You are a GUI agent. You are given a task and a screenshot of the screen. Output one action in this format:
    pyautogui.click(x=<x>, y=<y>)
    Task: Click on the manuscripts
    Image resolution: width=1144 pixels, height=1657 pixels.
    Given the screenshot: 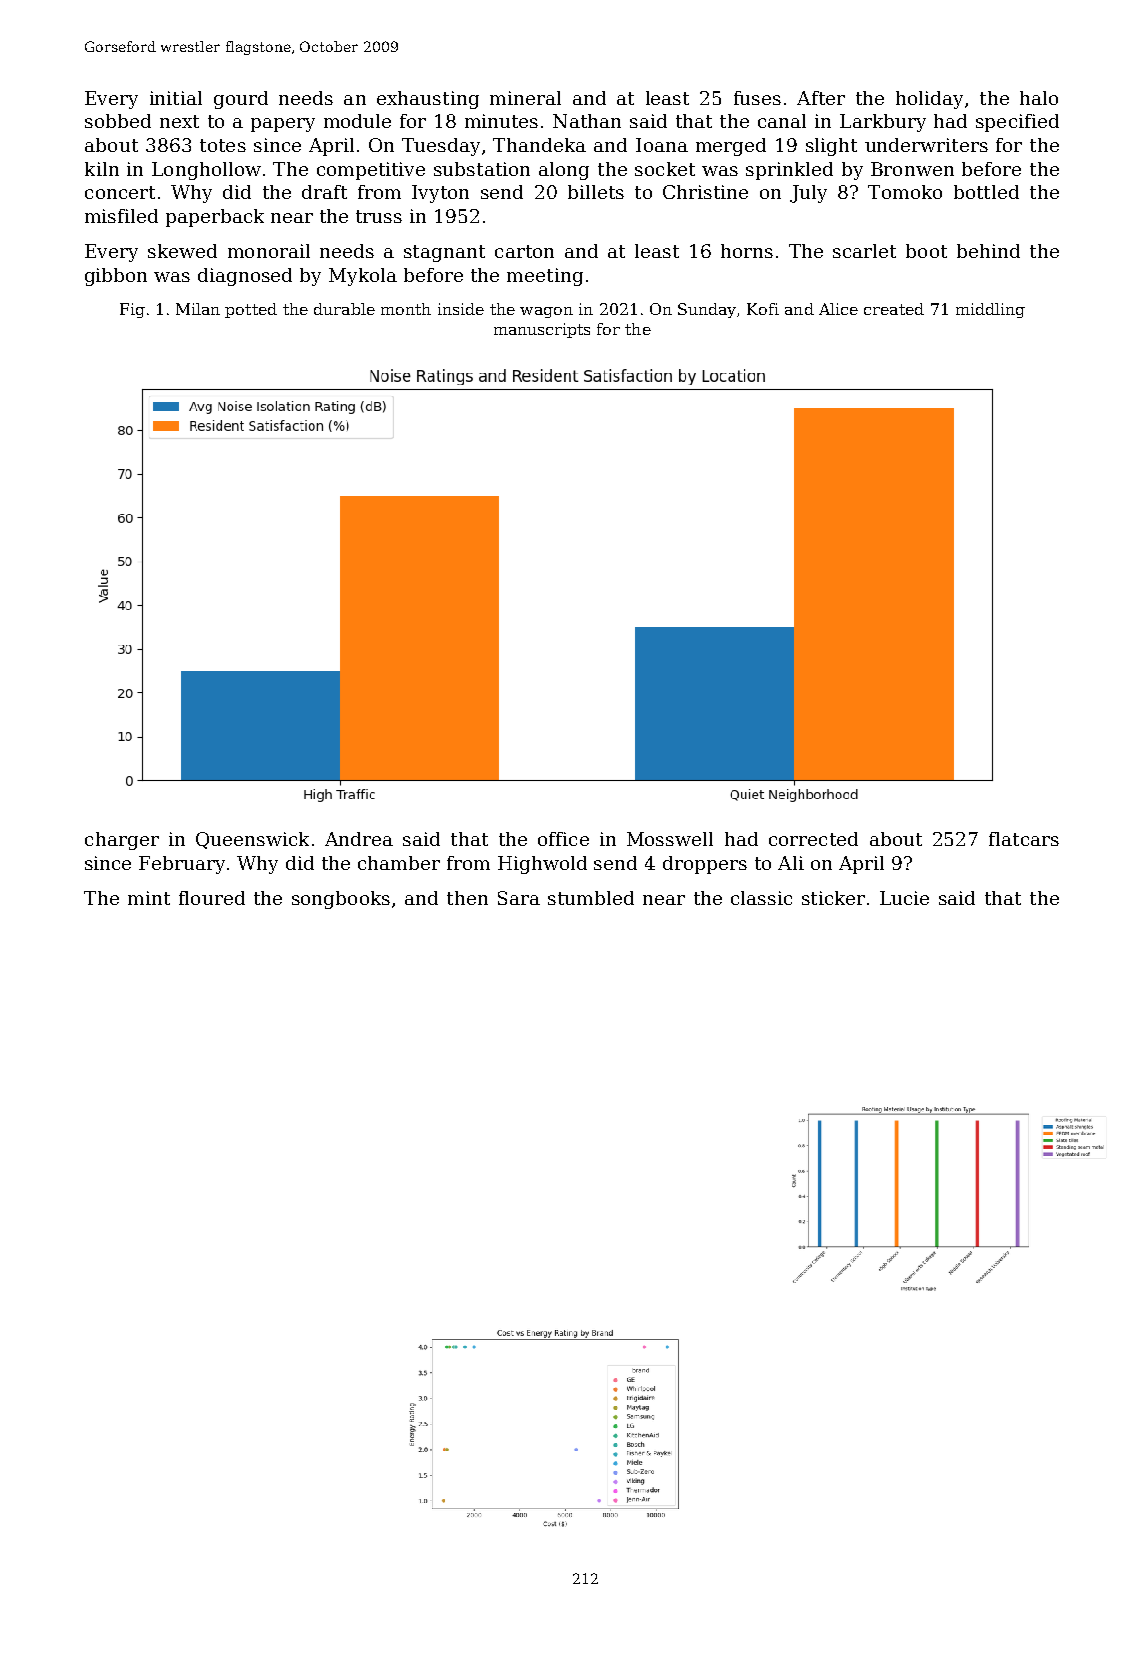 What is the action you would take?
    pyautogui.click(x=542, y=330)
